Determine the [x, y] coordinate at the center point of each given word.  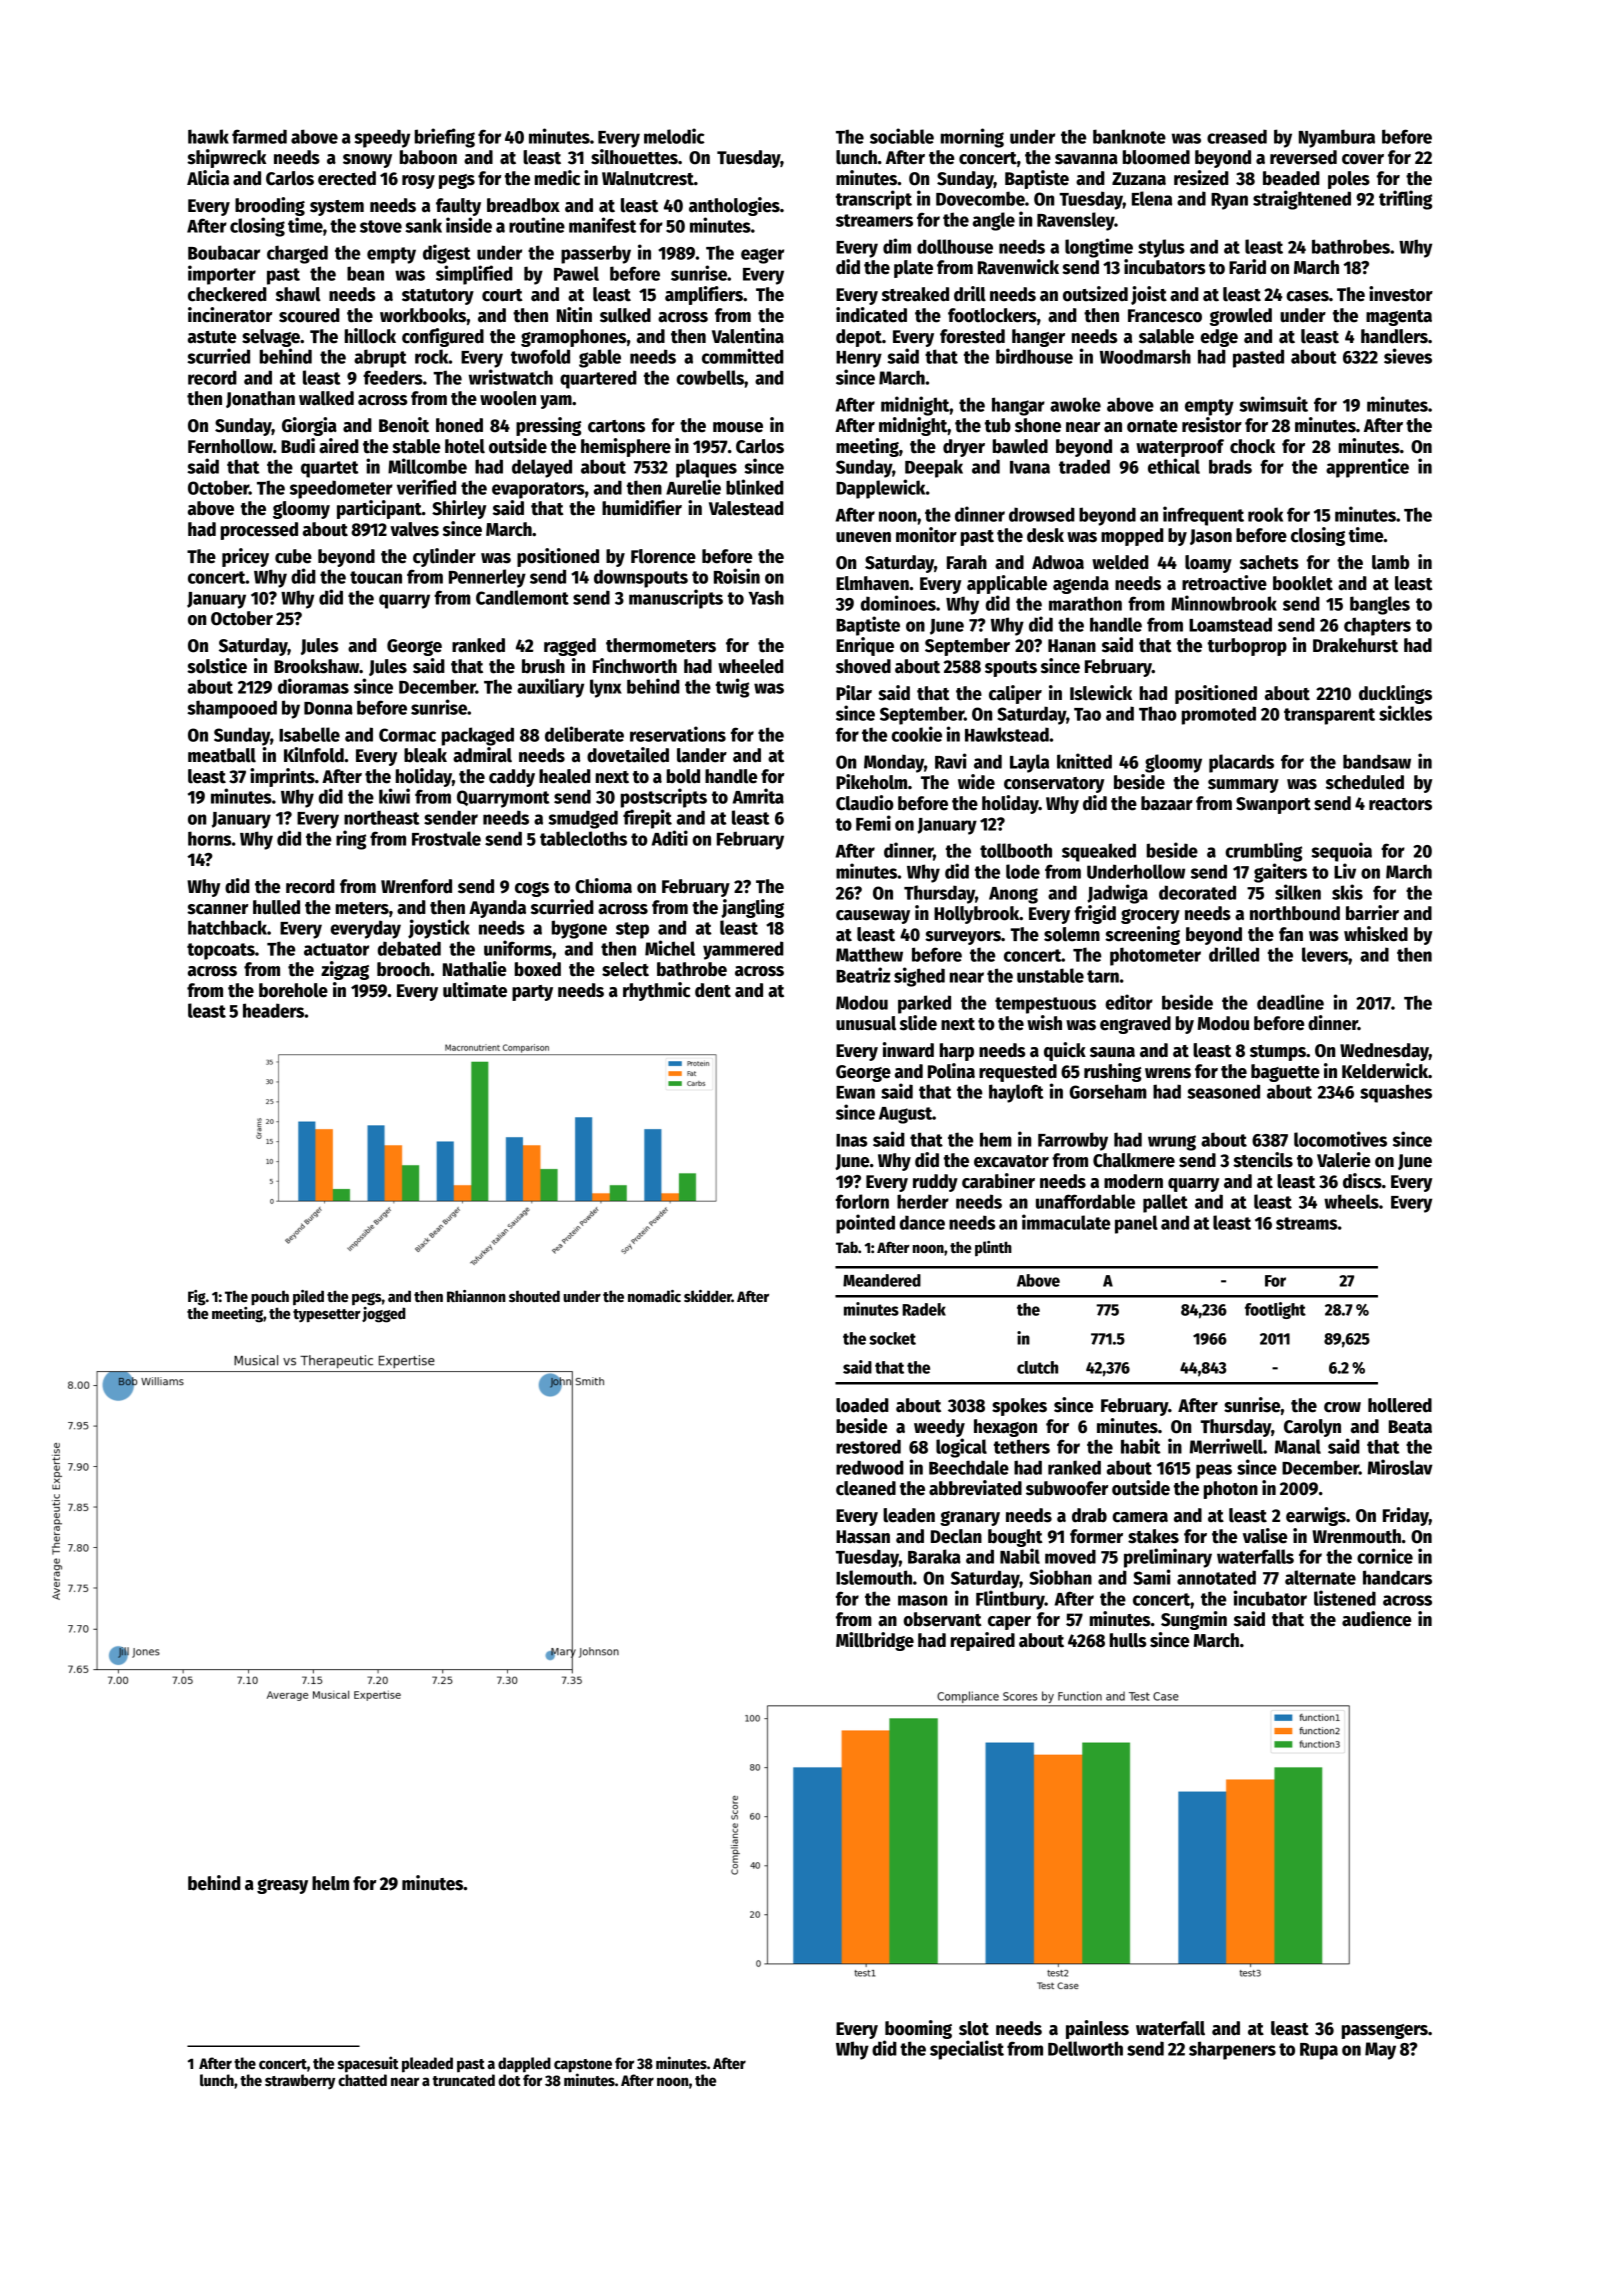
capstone [583, 2066]
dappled [524, 2065]
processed [259, 531]
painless [1097, 2029]
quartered [598, 379]
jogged [384, 1315]
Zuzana [1139, 179]
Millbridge [875, 1641]
